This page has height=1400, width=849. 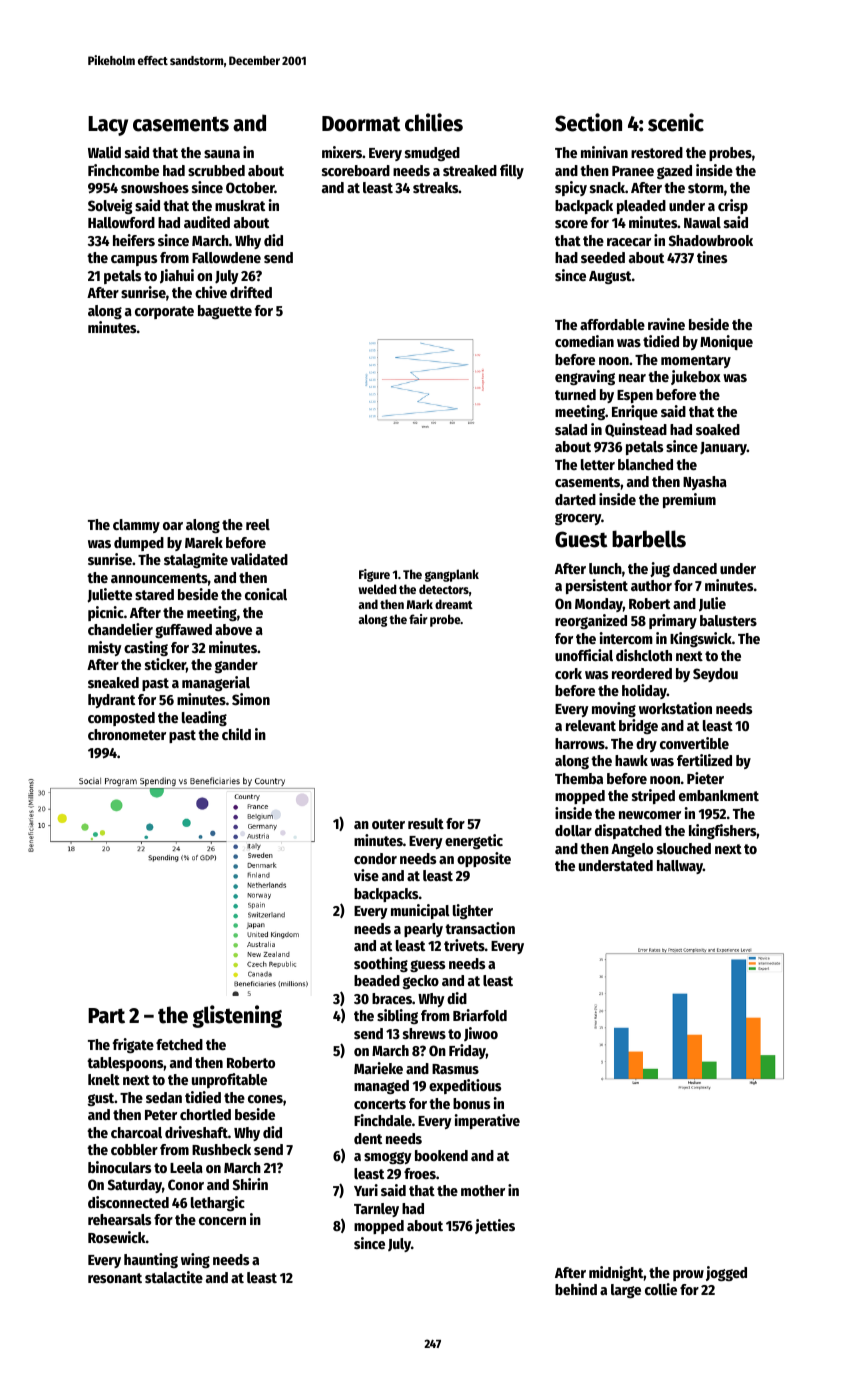 What do you see at coordinates (377, 589) in the page?
I see `welded` at bounding box center [377, 589].
